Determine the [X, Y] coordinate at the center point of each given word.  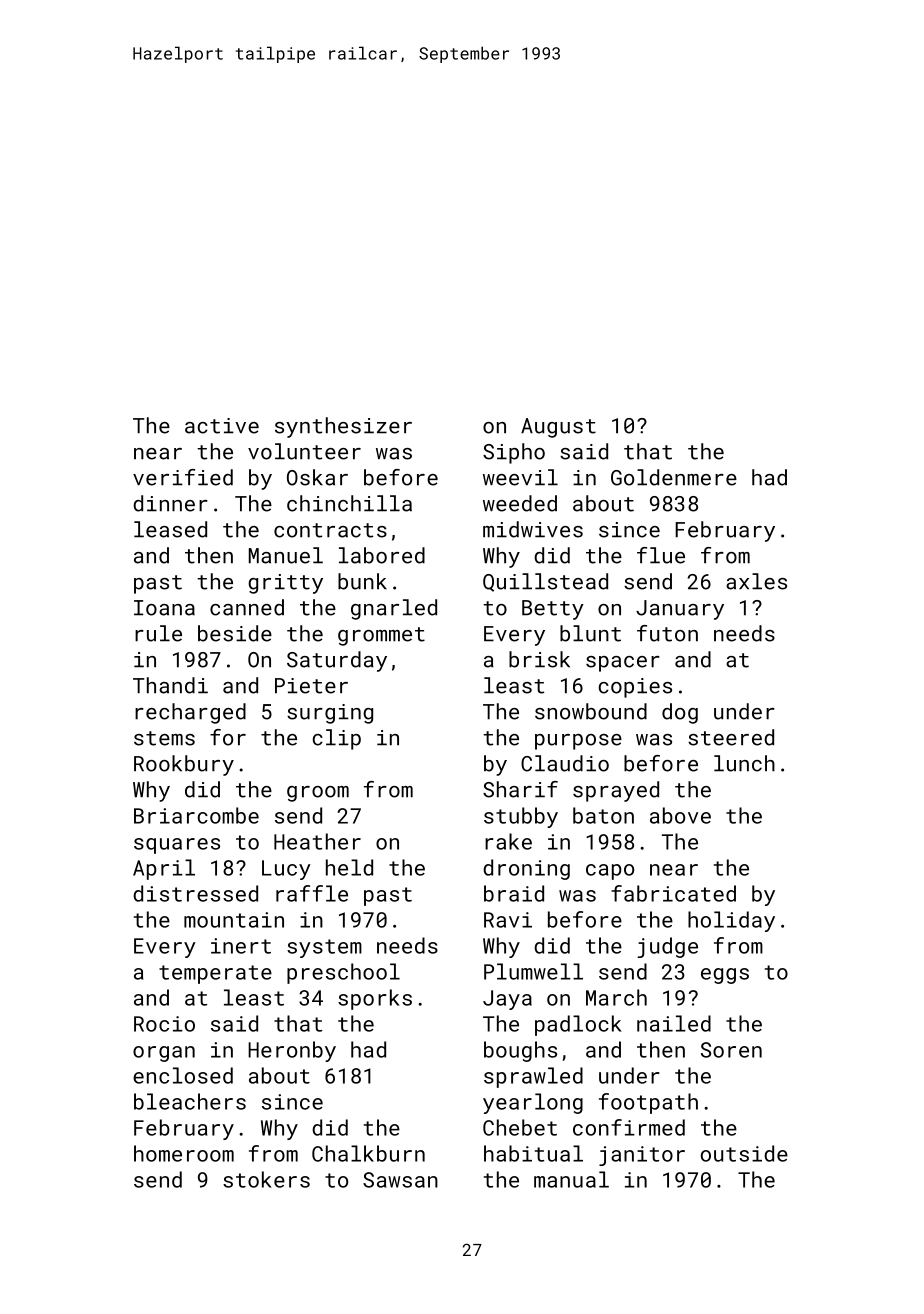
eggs [725, 976]
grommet [381, 636]
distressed [195, 893]
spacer [623, 664]
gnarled [394, 609]
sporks [375, 999]
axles [756, 581]
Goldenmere [674, 477]
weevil [520, 477]
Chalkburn [368, 1153]
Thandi [170, 685]
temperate [215, 974]
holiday [731, 921]
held [349, 867]
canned [247, 607]
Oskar [317, 477]
